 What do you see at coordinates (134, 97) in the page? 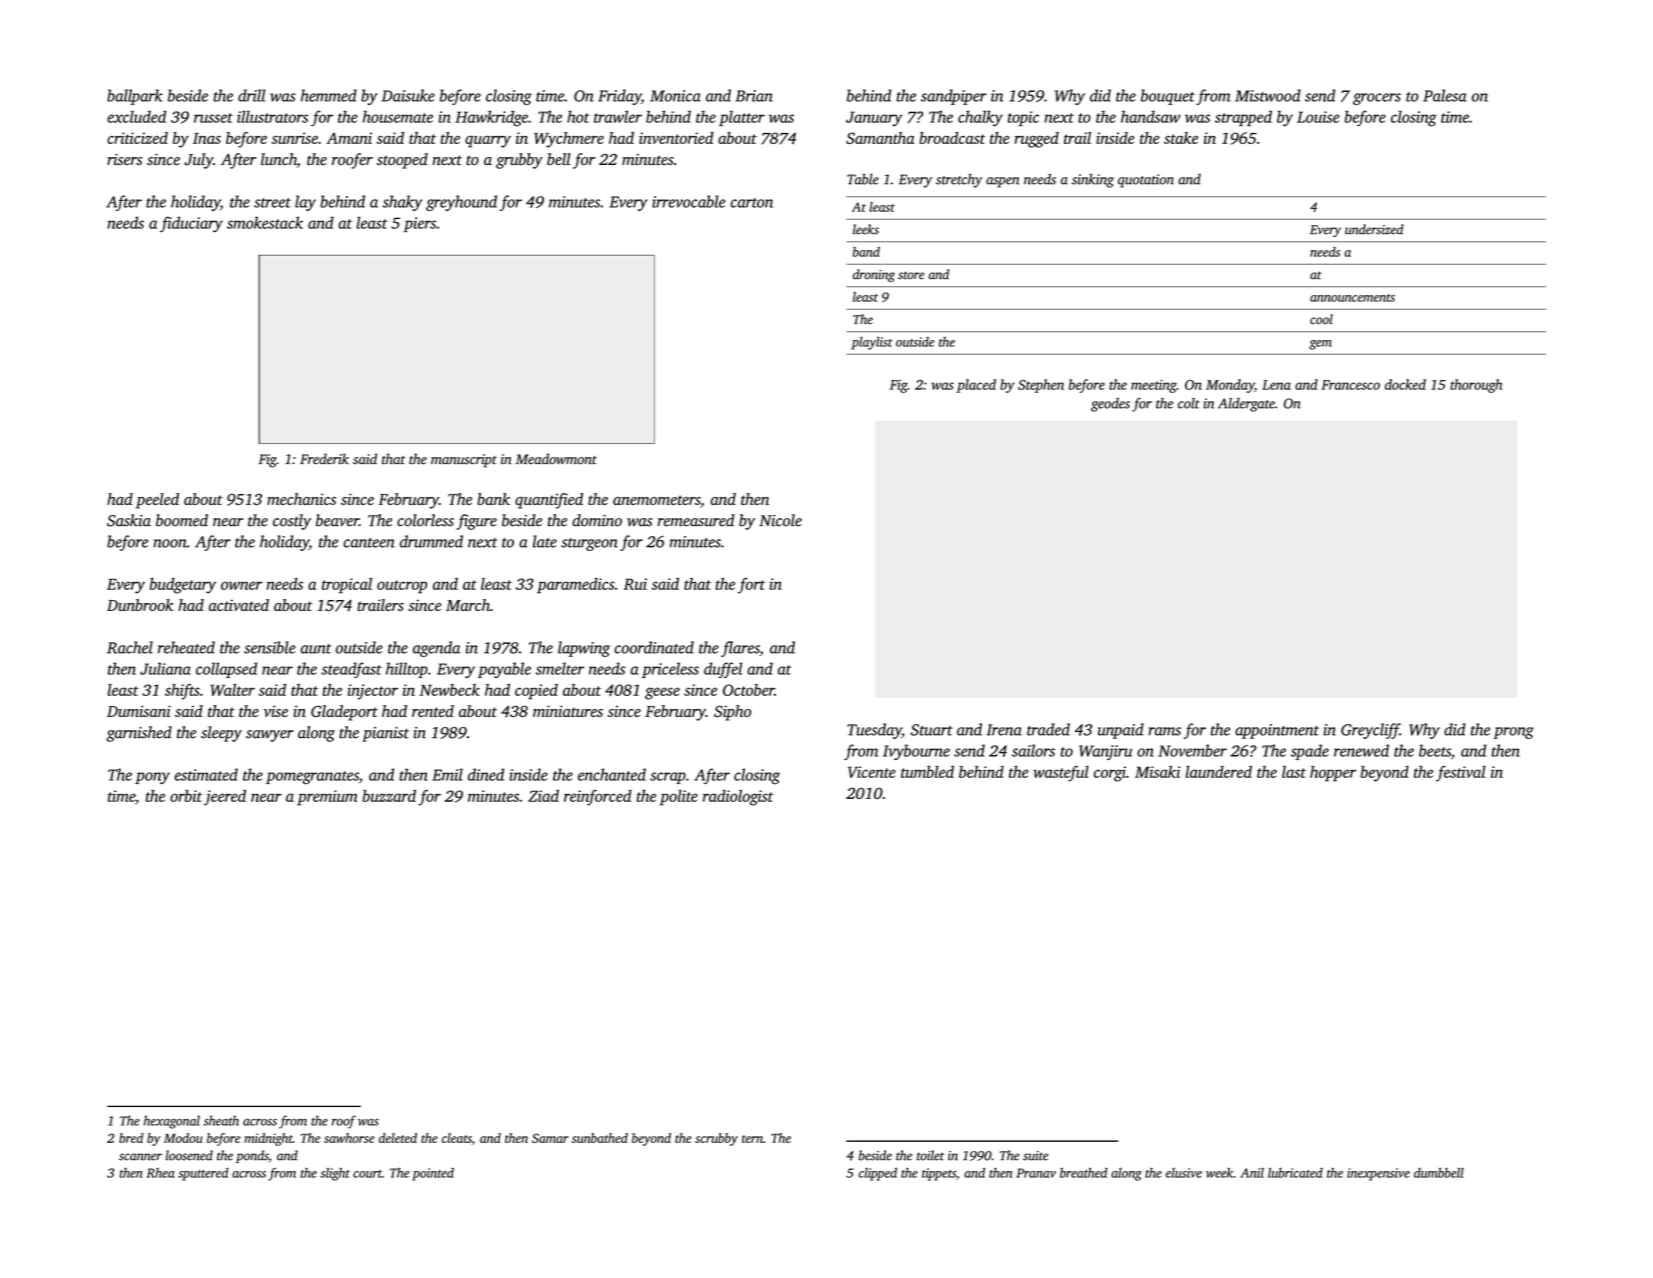
I see `ballpark` at bounding box center [134, 97].
